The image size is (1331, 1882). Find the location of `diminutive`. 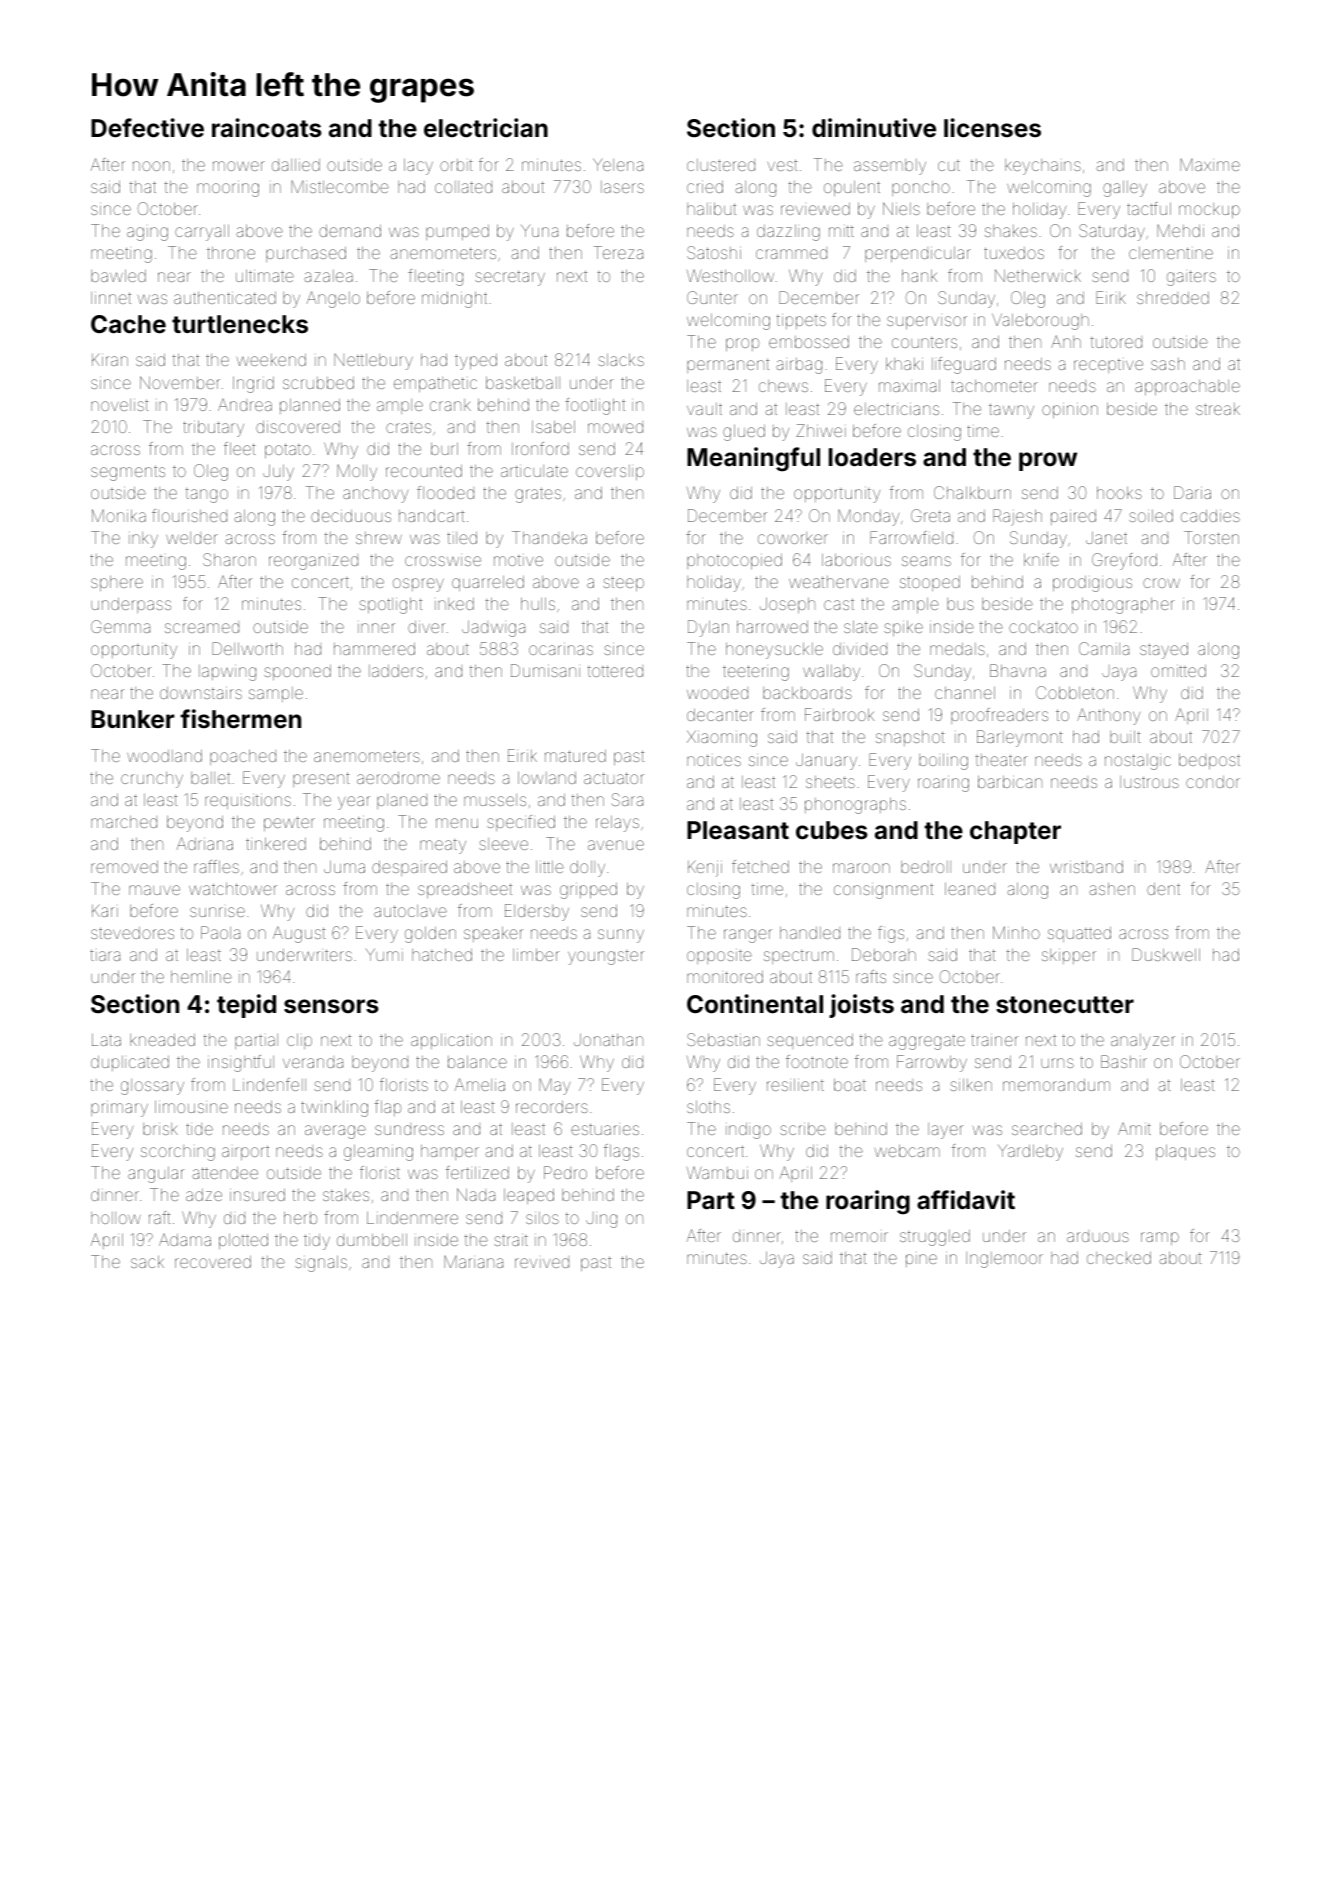

diminutive is located at coordinates (874, 128).
